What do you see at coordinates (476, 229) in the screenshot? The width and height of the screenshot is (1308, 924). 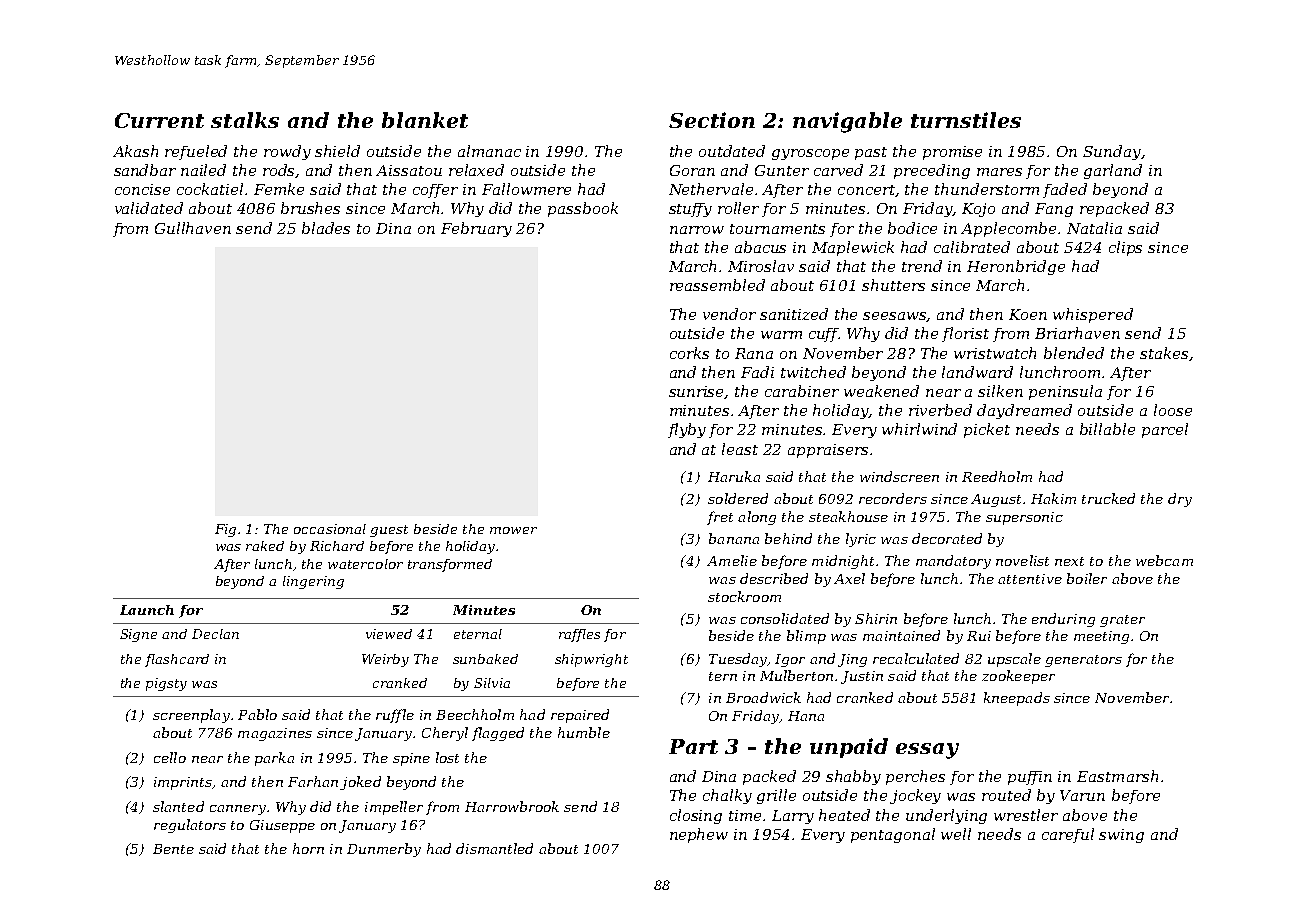 I see `February` at bounding box center [476, 229].
